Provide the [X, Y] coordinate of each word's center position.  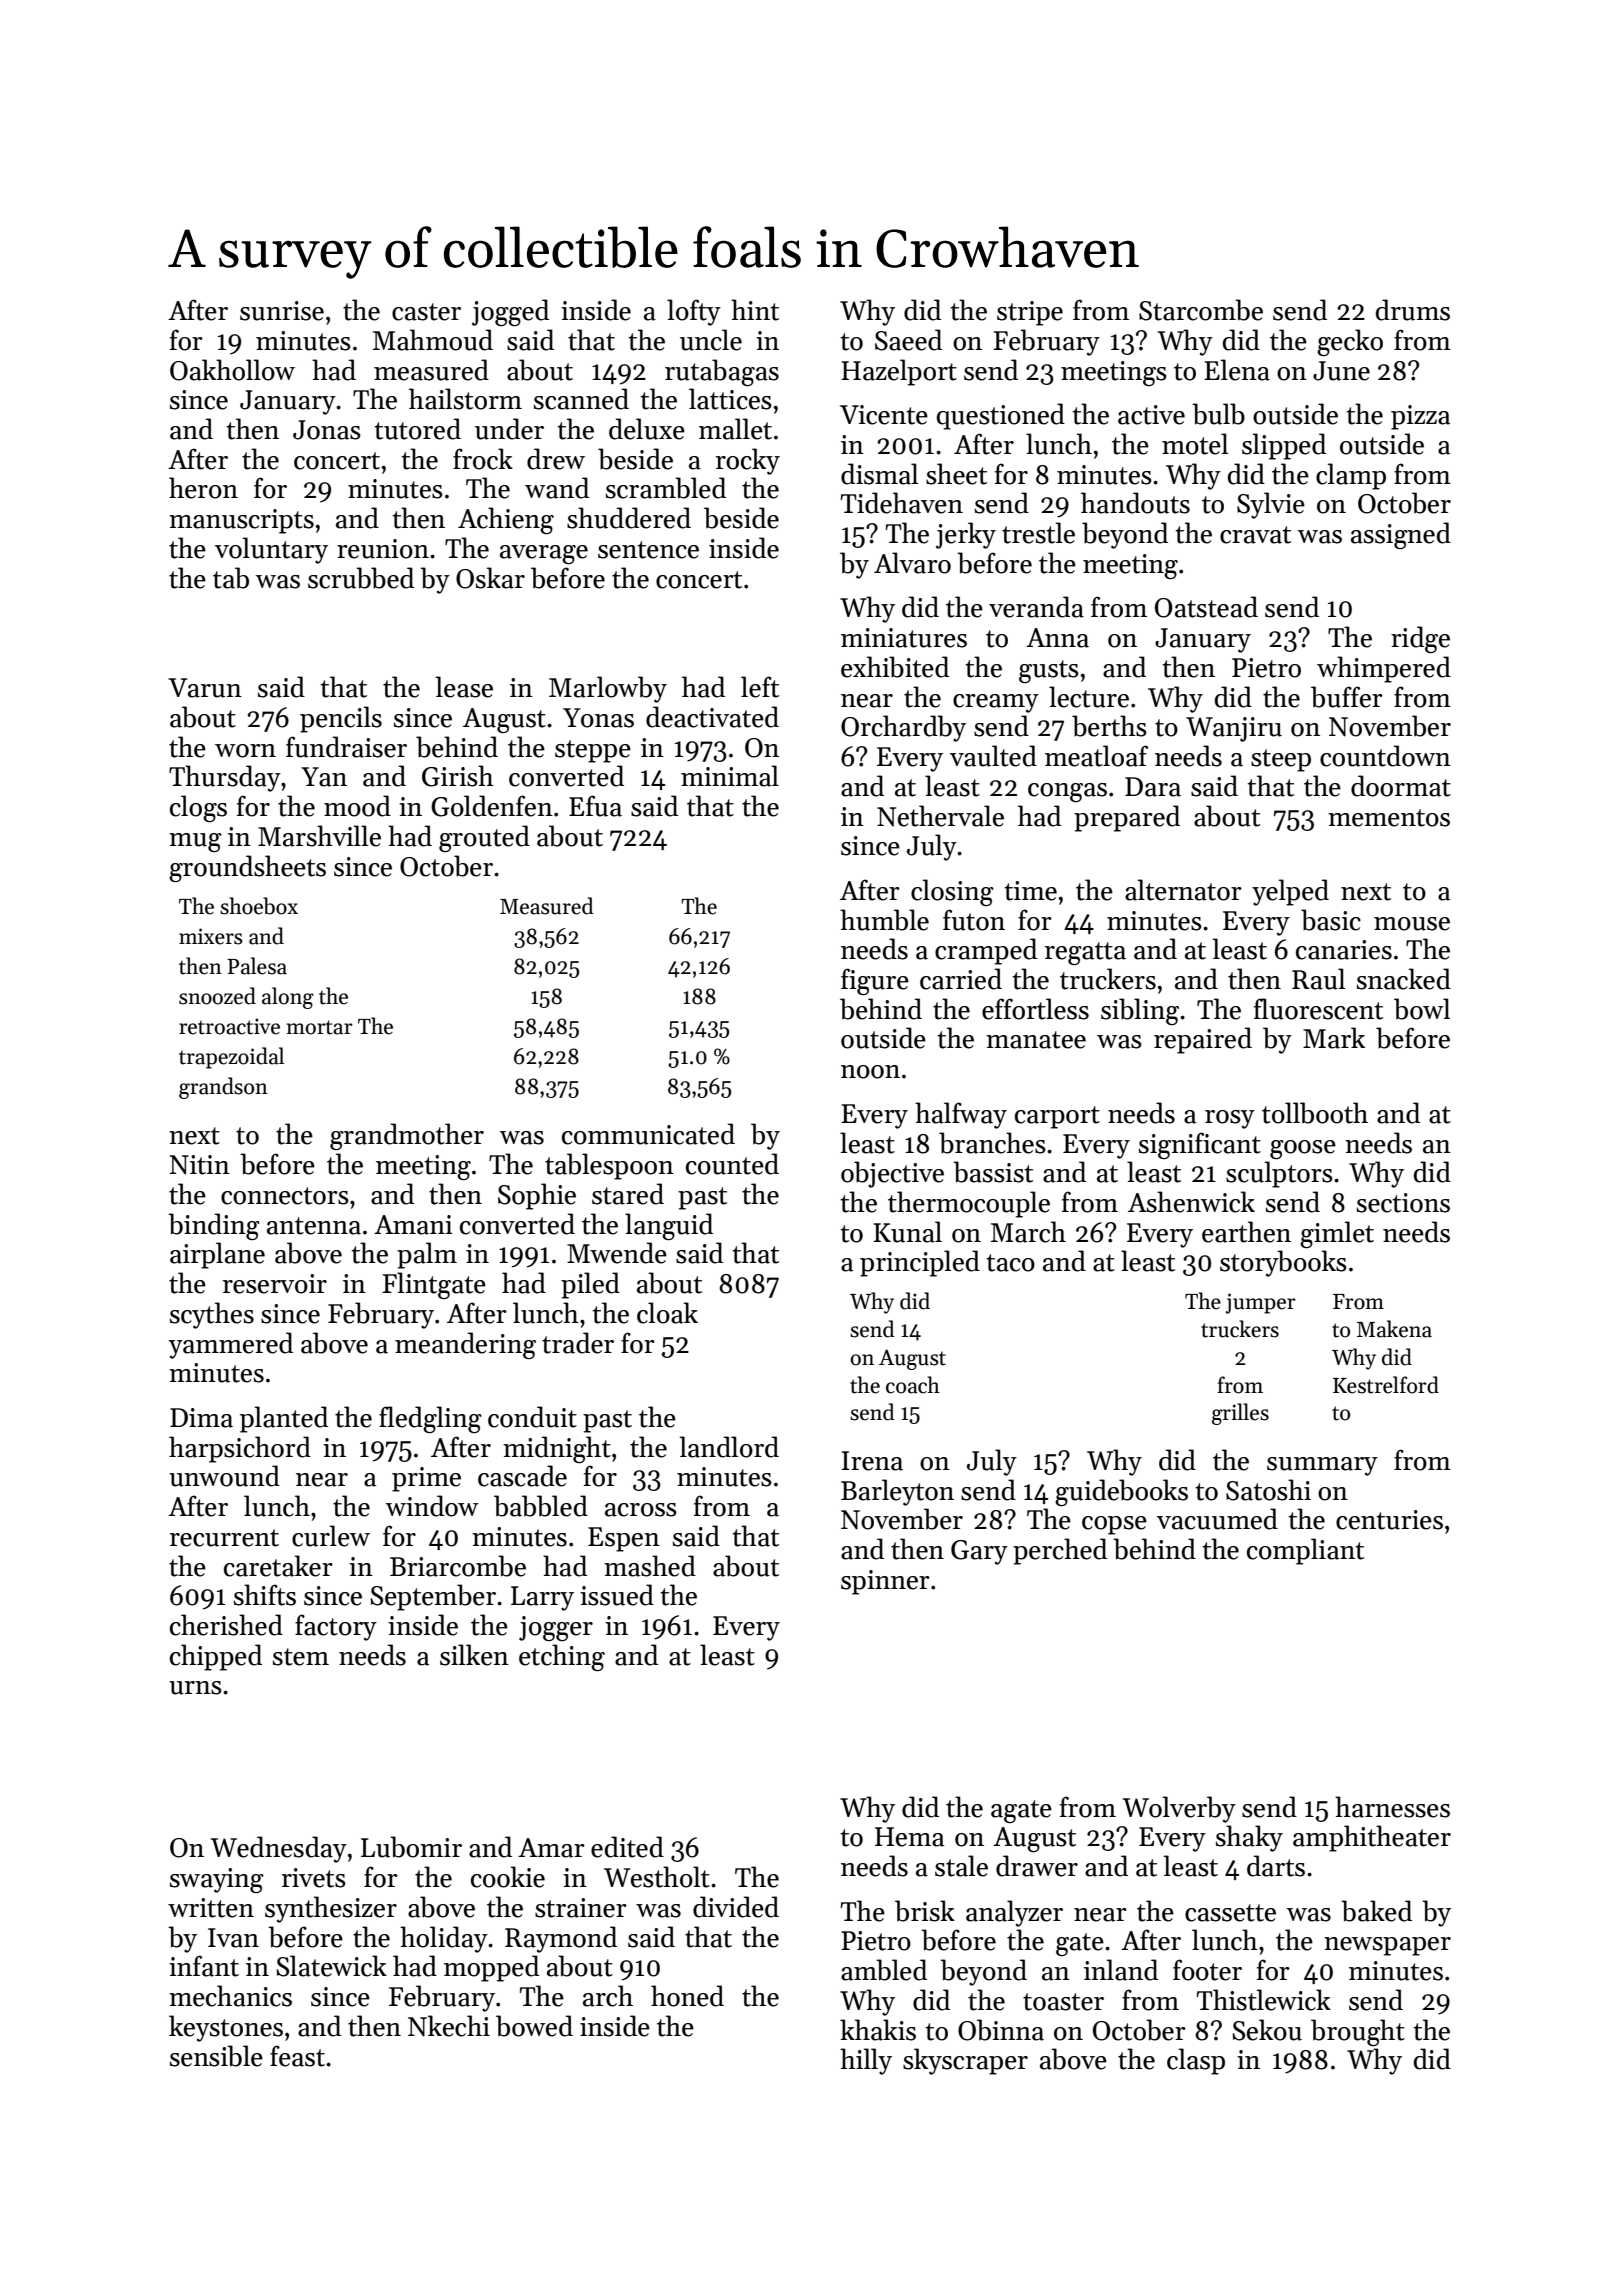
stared [628, 1194]
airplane [217, 1255]
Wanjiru [1234, 729]
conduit [532, 1417]
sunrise [282, 311]
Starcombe [1201, 310]
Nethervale [940, 816]
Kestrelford [1386, 1385]
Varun [205, 688]
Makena [1394, 1329]
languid [669, 1226]
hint [755, 310]
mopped [491, 1968]
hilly [866, 2061]
